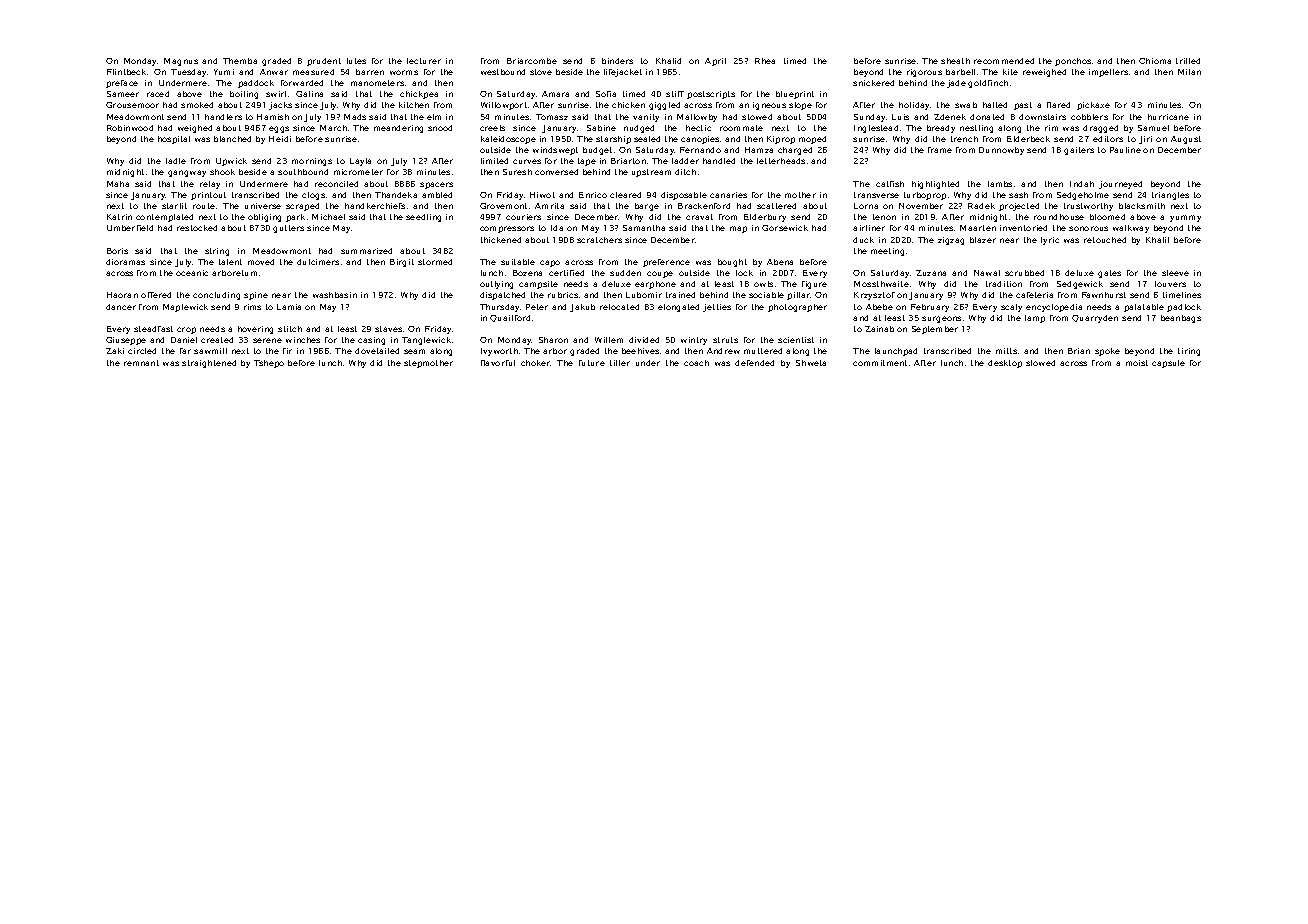 This image has height=924, width=1308. Describe the element at coordinates (333, 128) in the image. I see `March` at that location.
